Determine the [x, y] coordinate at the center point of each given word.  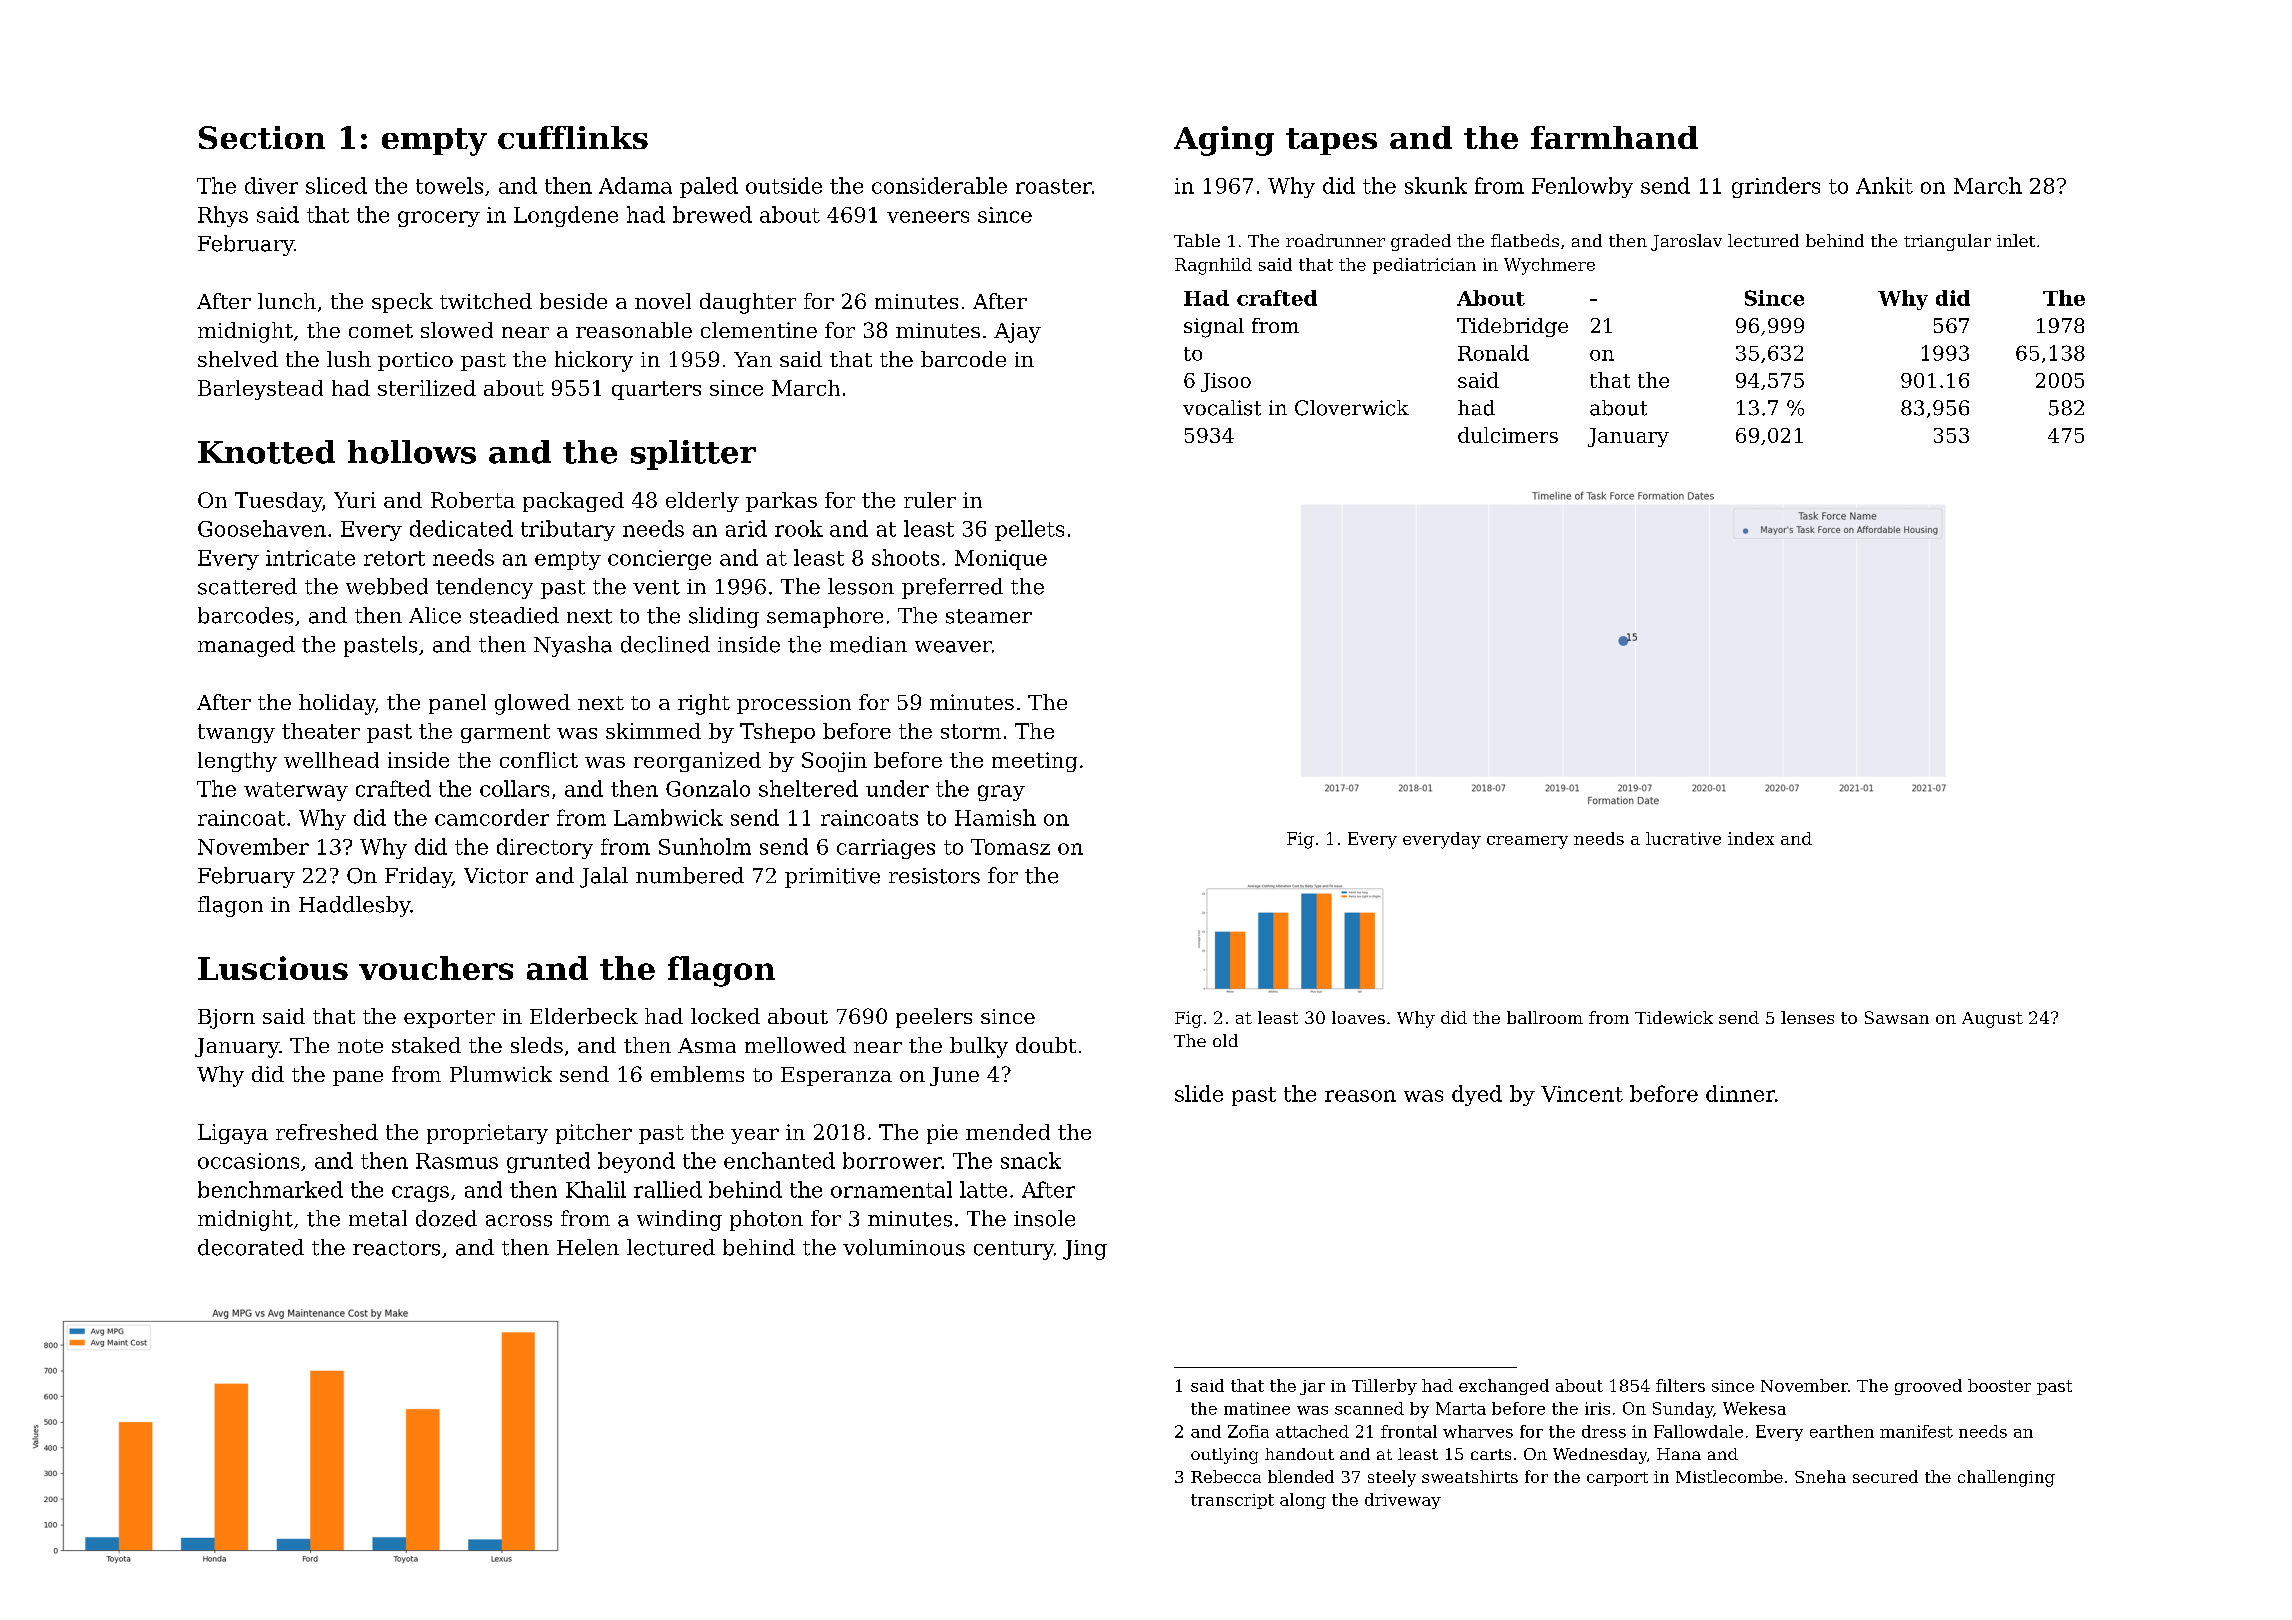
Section [262, 137]
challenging [2006, 1478]
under [897, 788]
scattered [247, 586]
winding [679, 1220]
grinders [1776, 187]
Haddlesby [355, 906]
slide [1199, 1093]
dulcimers [1508, 435]
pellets [1029, 530]
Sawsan [1897, 1017]
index [1751, 838]
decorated [251, 1247]
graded [1421, 242]
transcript [1232, 1501]
